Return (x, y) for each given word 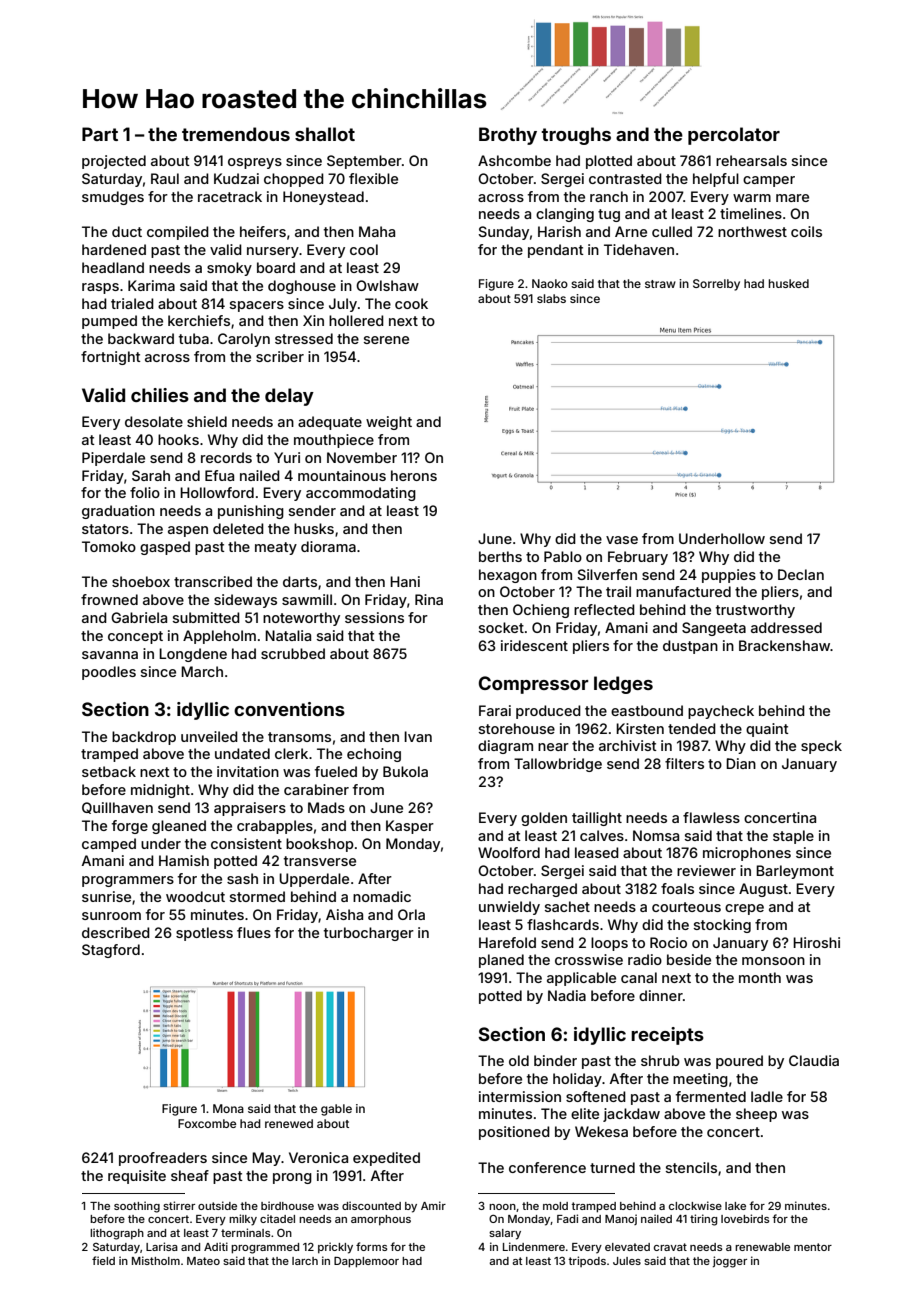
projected (114, 162)
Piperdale (113, 459)
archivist (628, 745)
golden (544, 819)
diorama (328, 546)
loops (609, 944)
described (116, 932)
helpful (716, 180)
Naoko (550, 283)
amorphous (381, 1220)
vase (622, 540)
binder (555, 1060)
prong (292, 1178)
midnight (160, 791)
